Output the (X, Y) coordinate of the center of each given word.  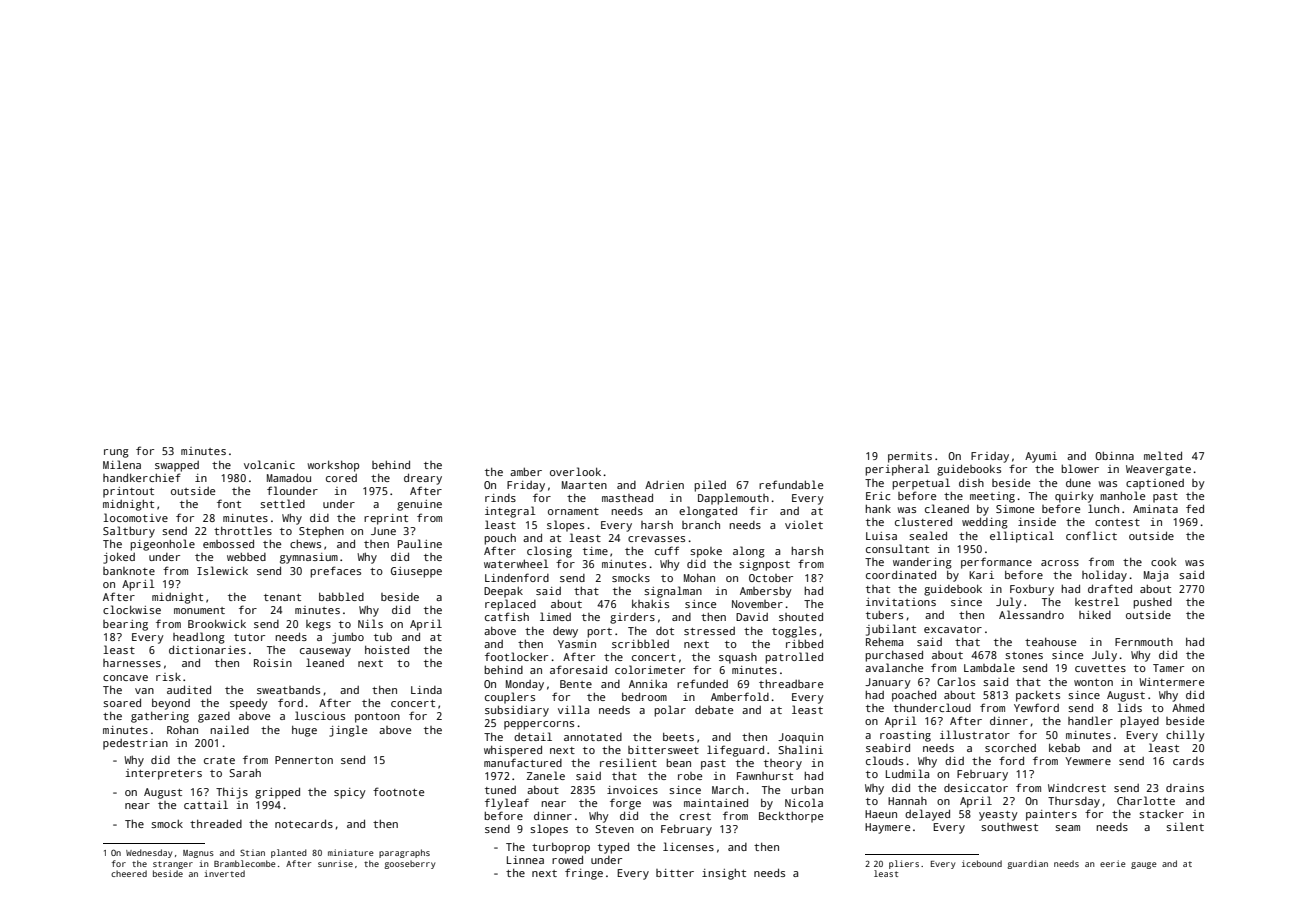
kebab (1064, 748)
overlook (575, 471)
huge (304, 731)
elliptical (1022, 537)
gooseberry (409, 864)
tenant (282, 597)
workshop (333, 466)
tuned (500, 790)
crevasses (656, 539)
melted (1163, 455)
